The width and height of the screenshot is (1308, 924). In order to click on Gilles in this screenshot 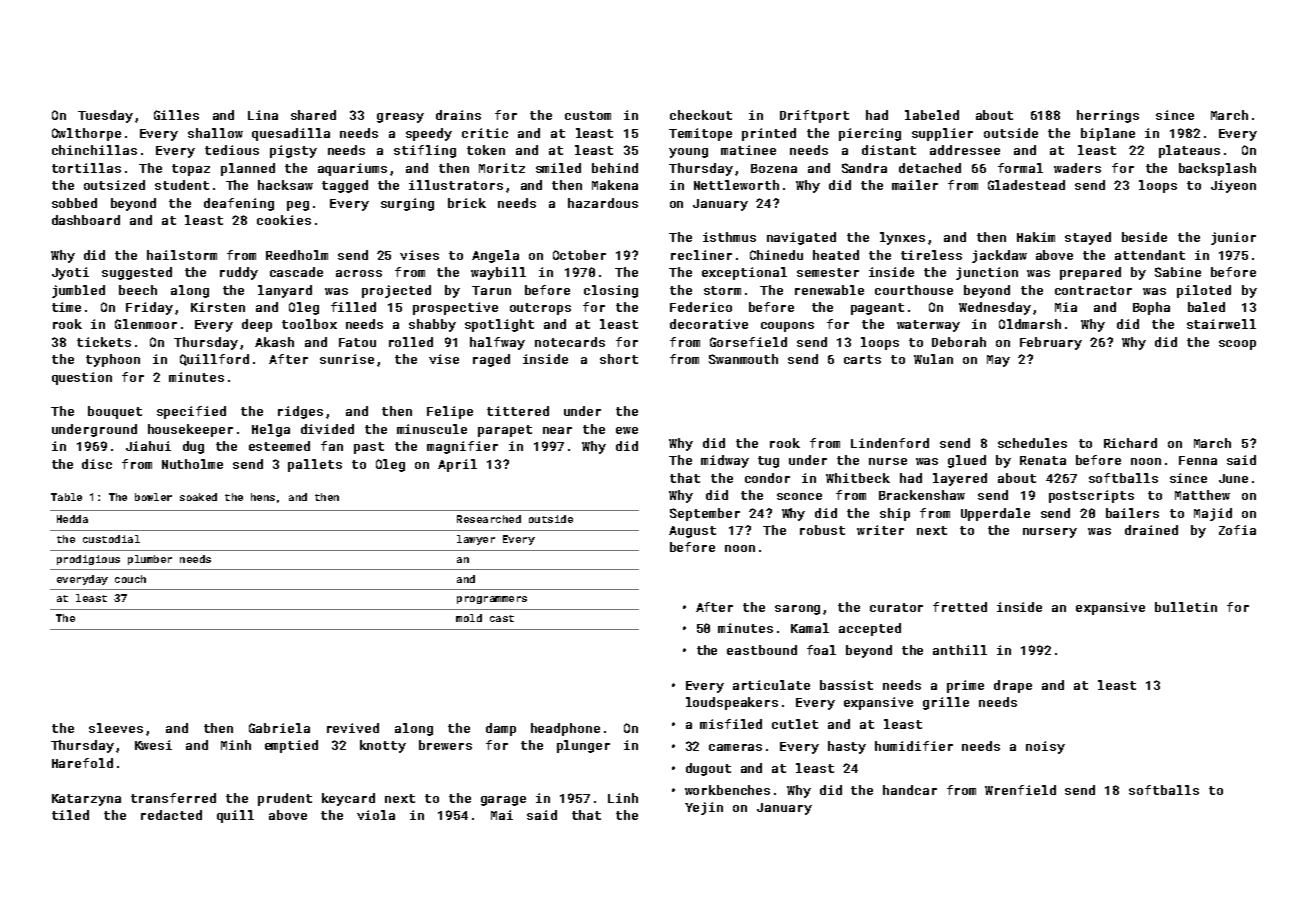, I will do `click(176, 115)`.
